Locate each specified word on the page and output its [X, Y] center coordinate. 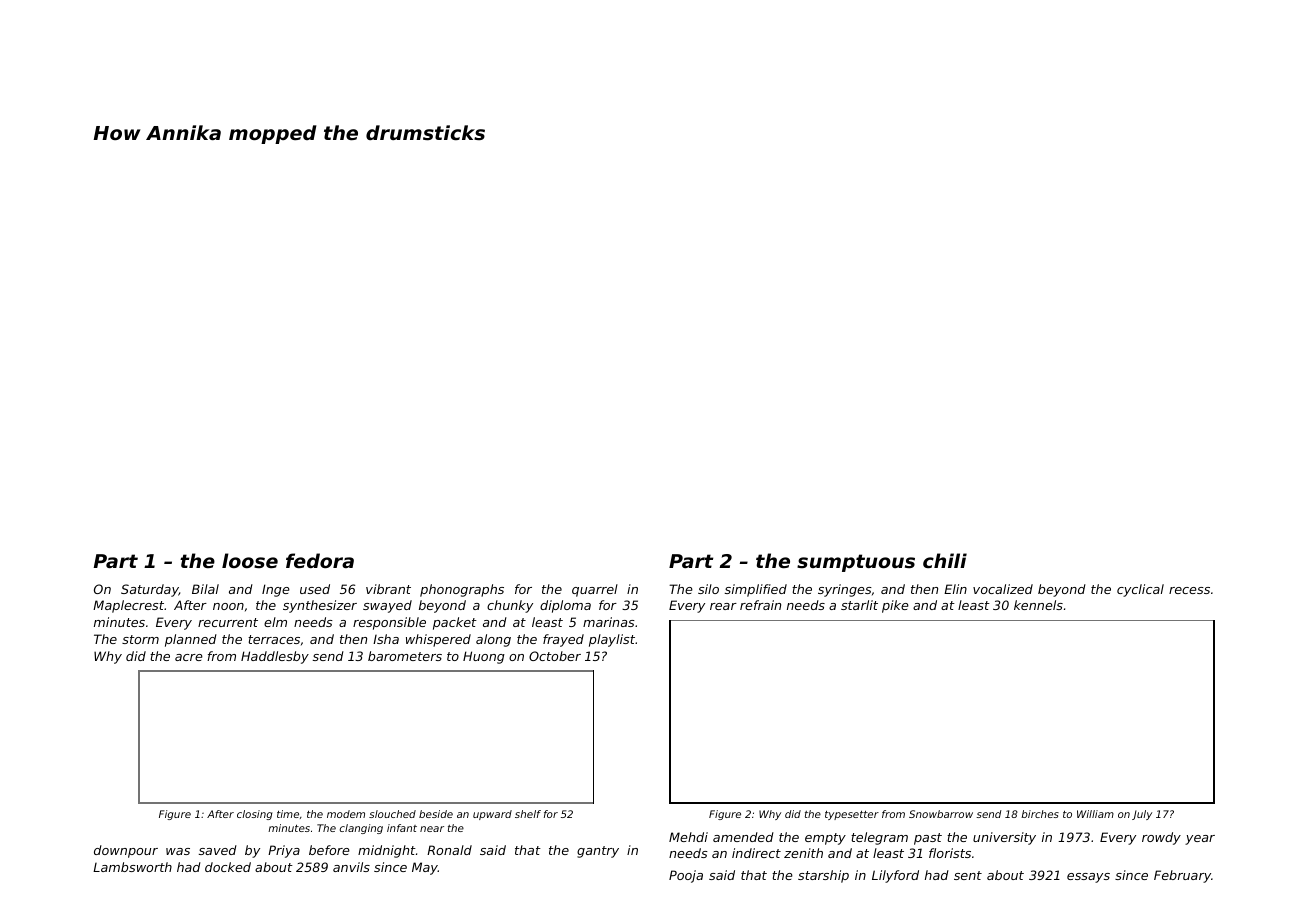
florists [950, 853]
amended [743, 837]
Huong [484, 657]
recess [1189, 590]
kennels [1038, 605]
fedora [320, 560]
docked [228, 867]
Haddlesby [275, 657]
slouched [392, 814]
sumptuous [856, 563]
